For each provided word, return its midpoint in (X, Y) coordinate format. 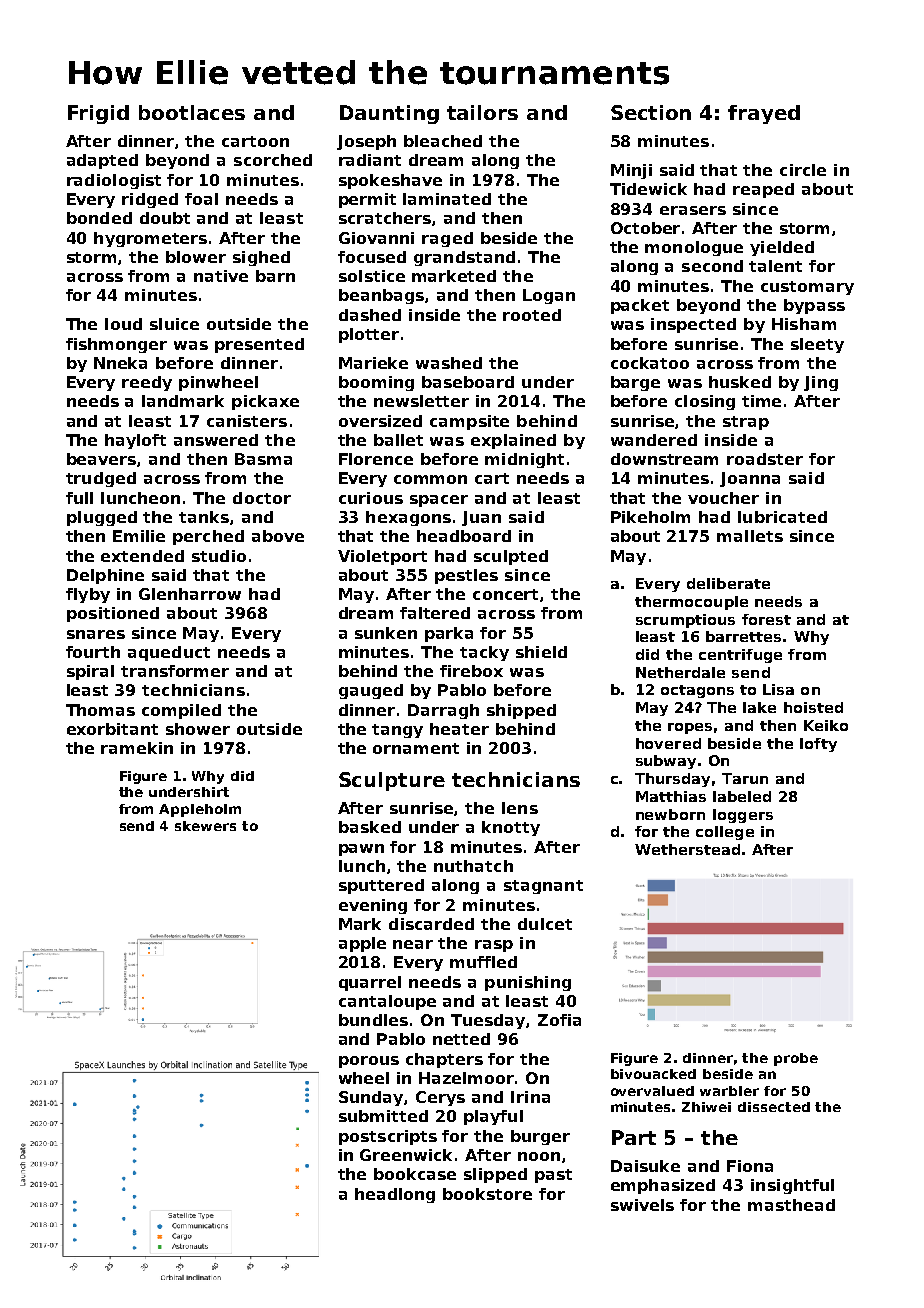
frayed (764, 114)
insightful (792, 1186)
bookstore (487, 1194)
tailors (482, 112)
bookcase (415, 1174)
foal (201, 199)
